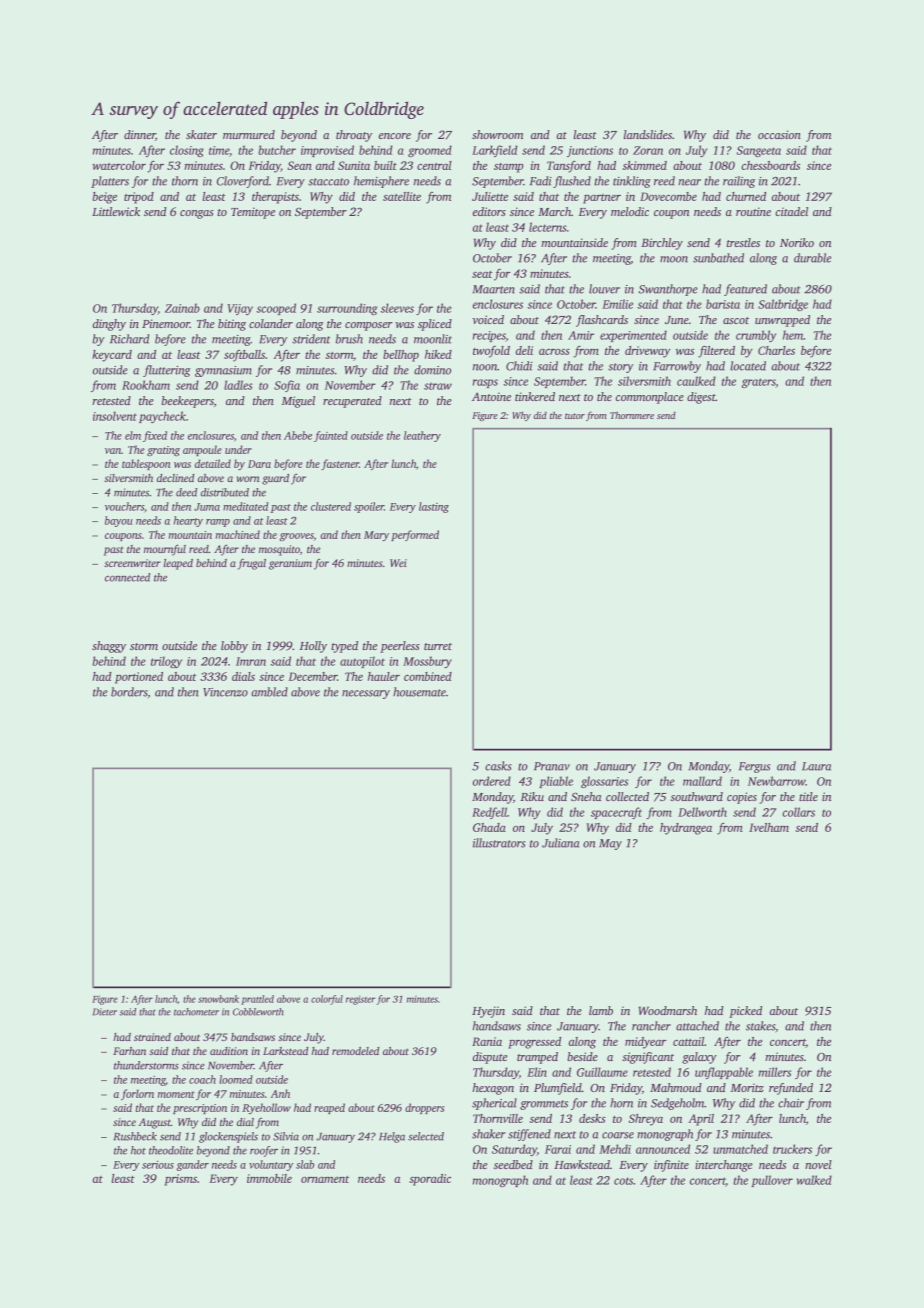 Image resolution: width=924 pixels, height=1308 pixels. What do you see at coordinates (513, 1164) in the screenshot?
I see `seedbed` at bounding box center [513, 1164].
